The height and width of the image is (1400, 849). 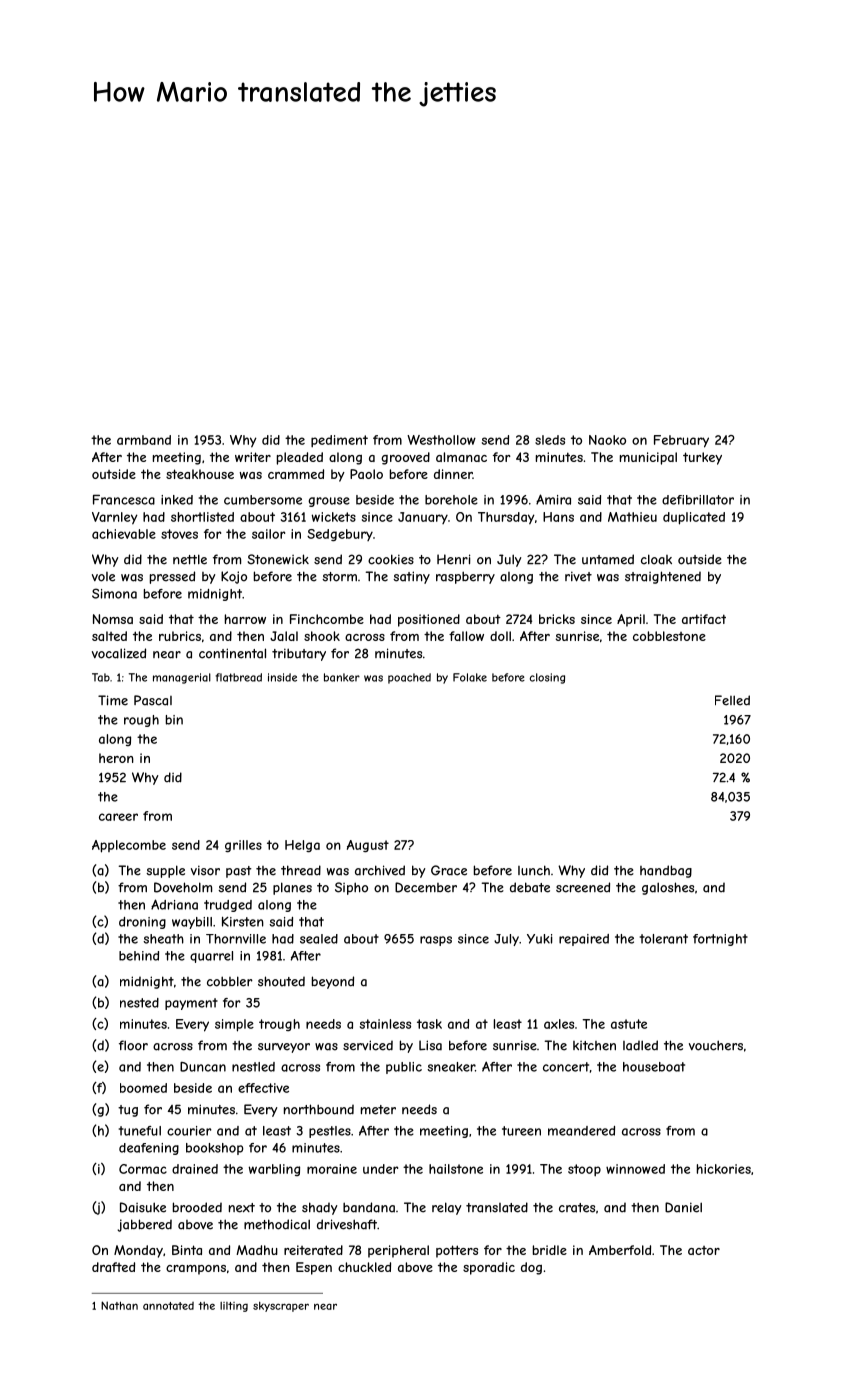 I want to click on lilting, so click(x=234, y=1307).
